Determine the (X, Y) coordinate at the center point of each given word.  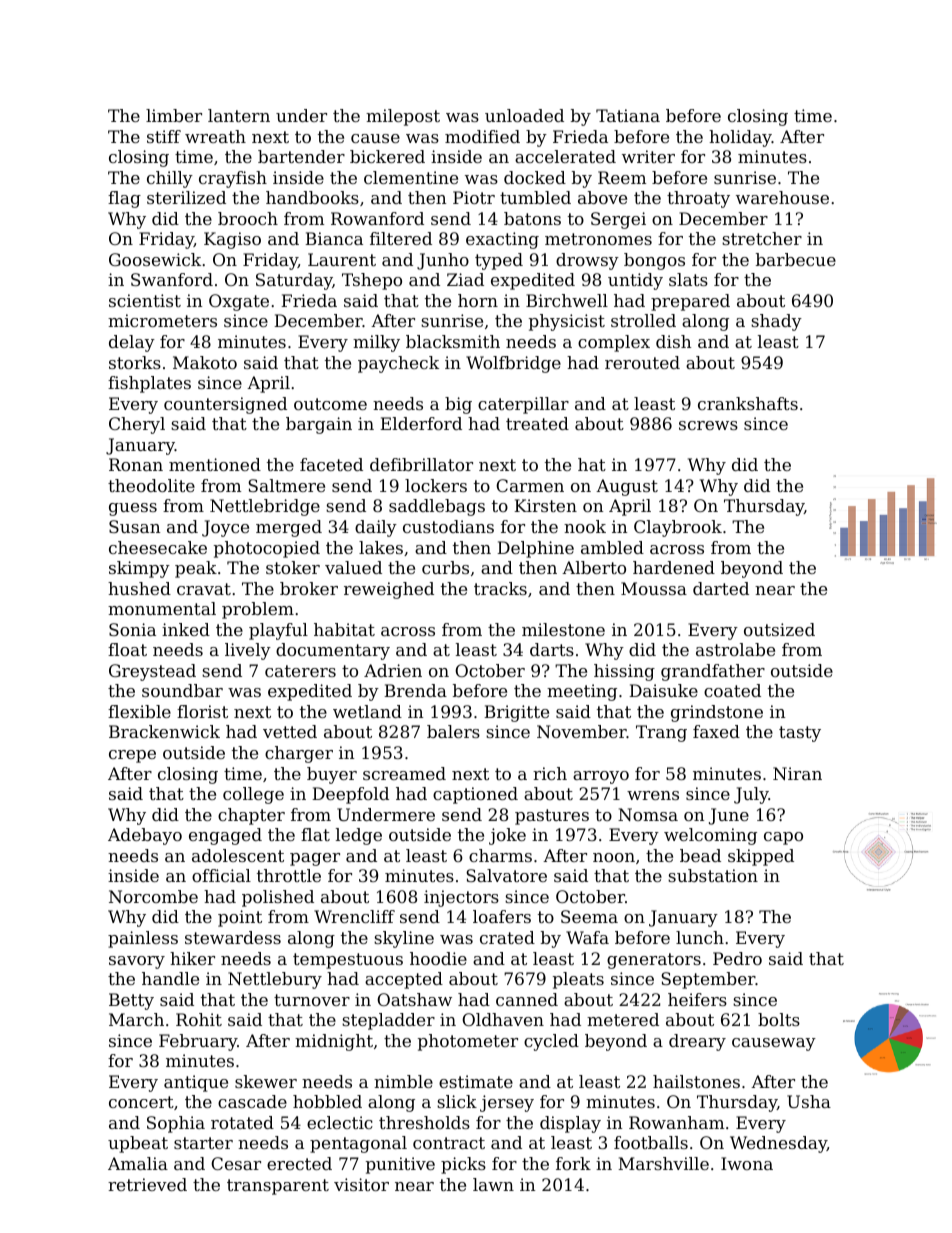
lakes (381, 547)
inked (186, 629)
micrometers (162, 320)
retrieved (147, 1184)
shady (776, 322)
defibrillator (421, 464)
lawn (493, 1184)
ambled (612, 547)
